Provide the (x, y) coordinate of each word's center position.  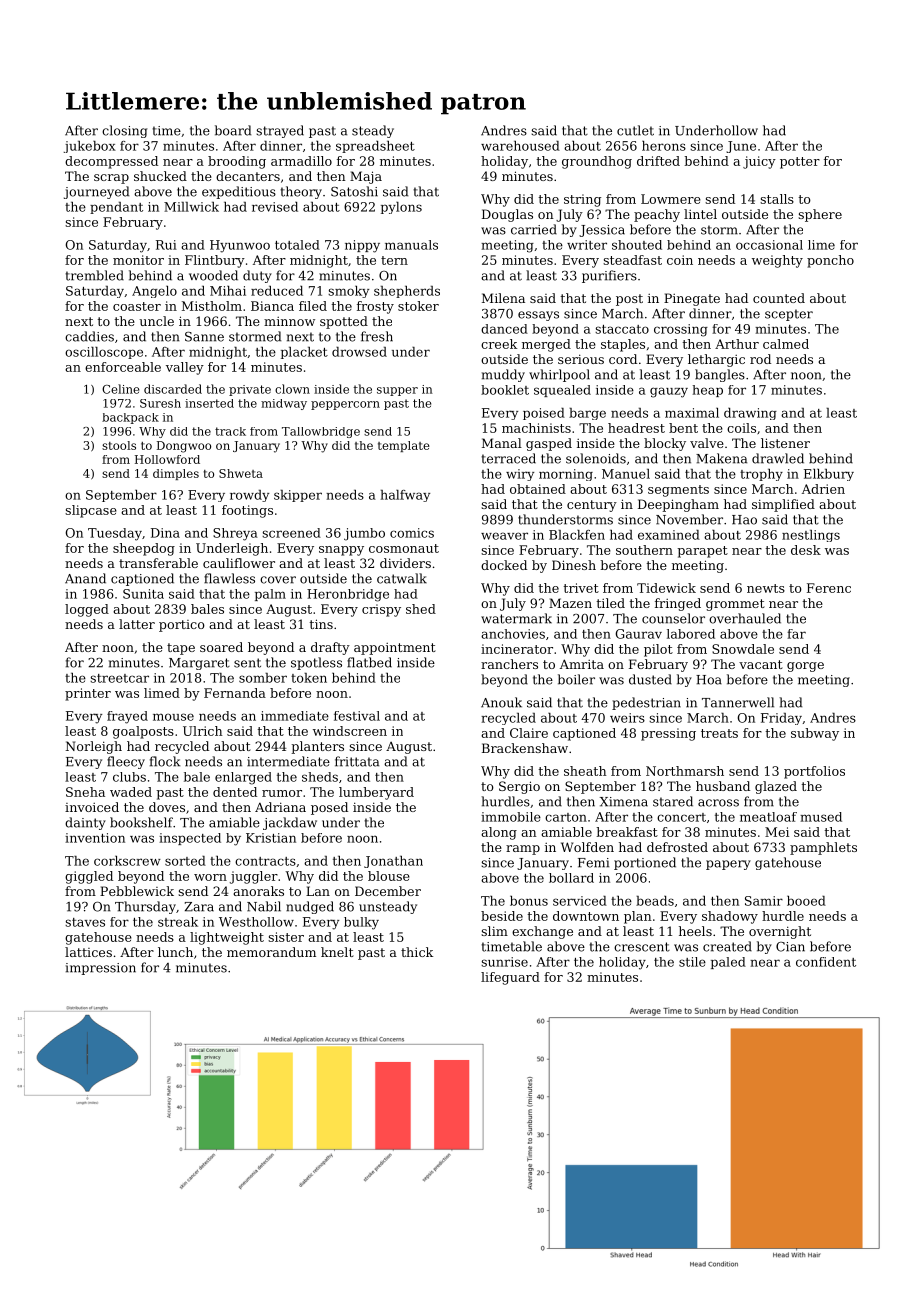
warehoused (520, 146)
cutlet (635, 130)
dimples (176, 474)
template (404, 446)
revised (275, 207)
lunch (175, 952)
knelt (337, 952)
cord (623, 359)
